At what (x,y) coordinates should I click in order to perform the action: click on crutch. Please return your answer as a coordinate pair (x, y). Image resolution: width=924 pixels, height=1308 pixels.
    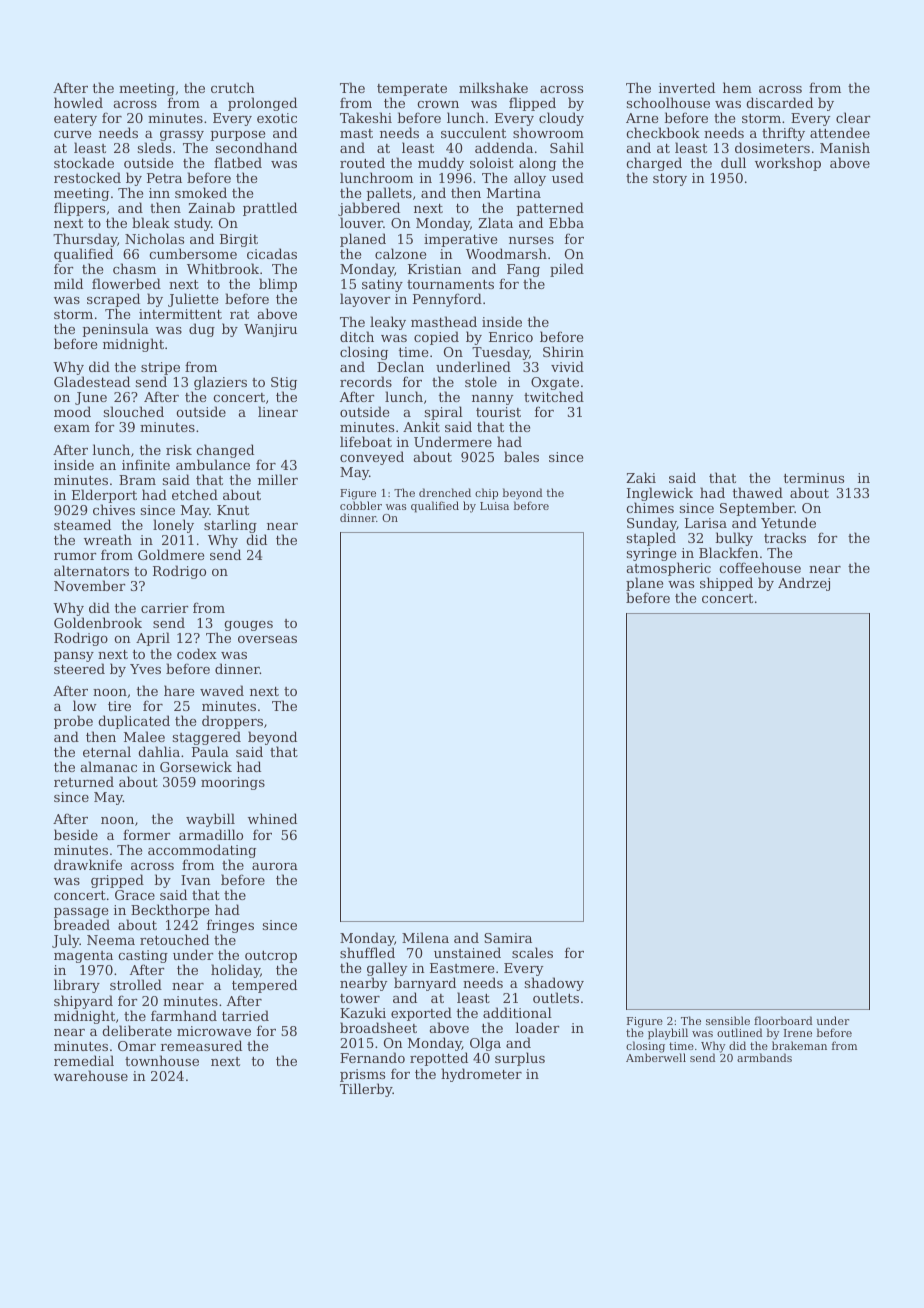
    Looking at the image, I should click on (233, 87).
